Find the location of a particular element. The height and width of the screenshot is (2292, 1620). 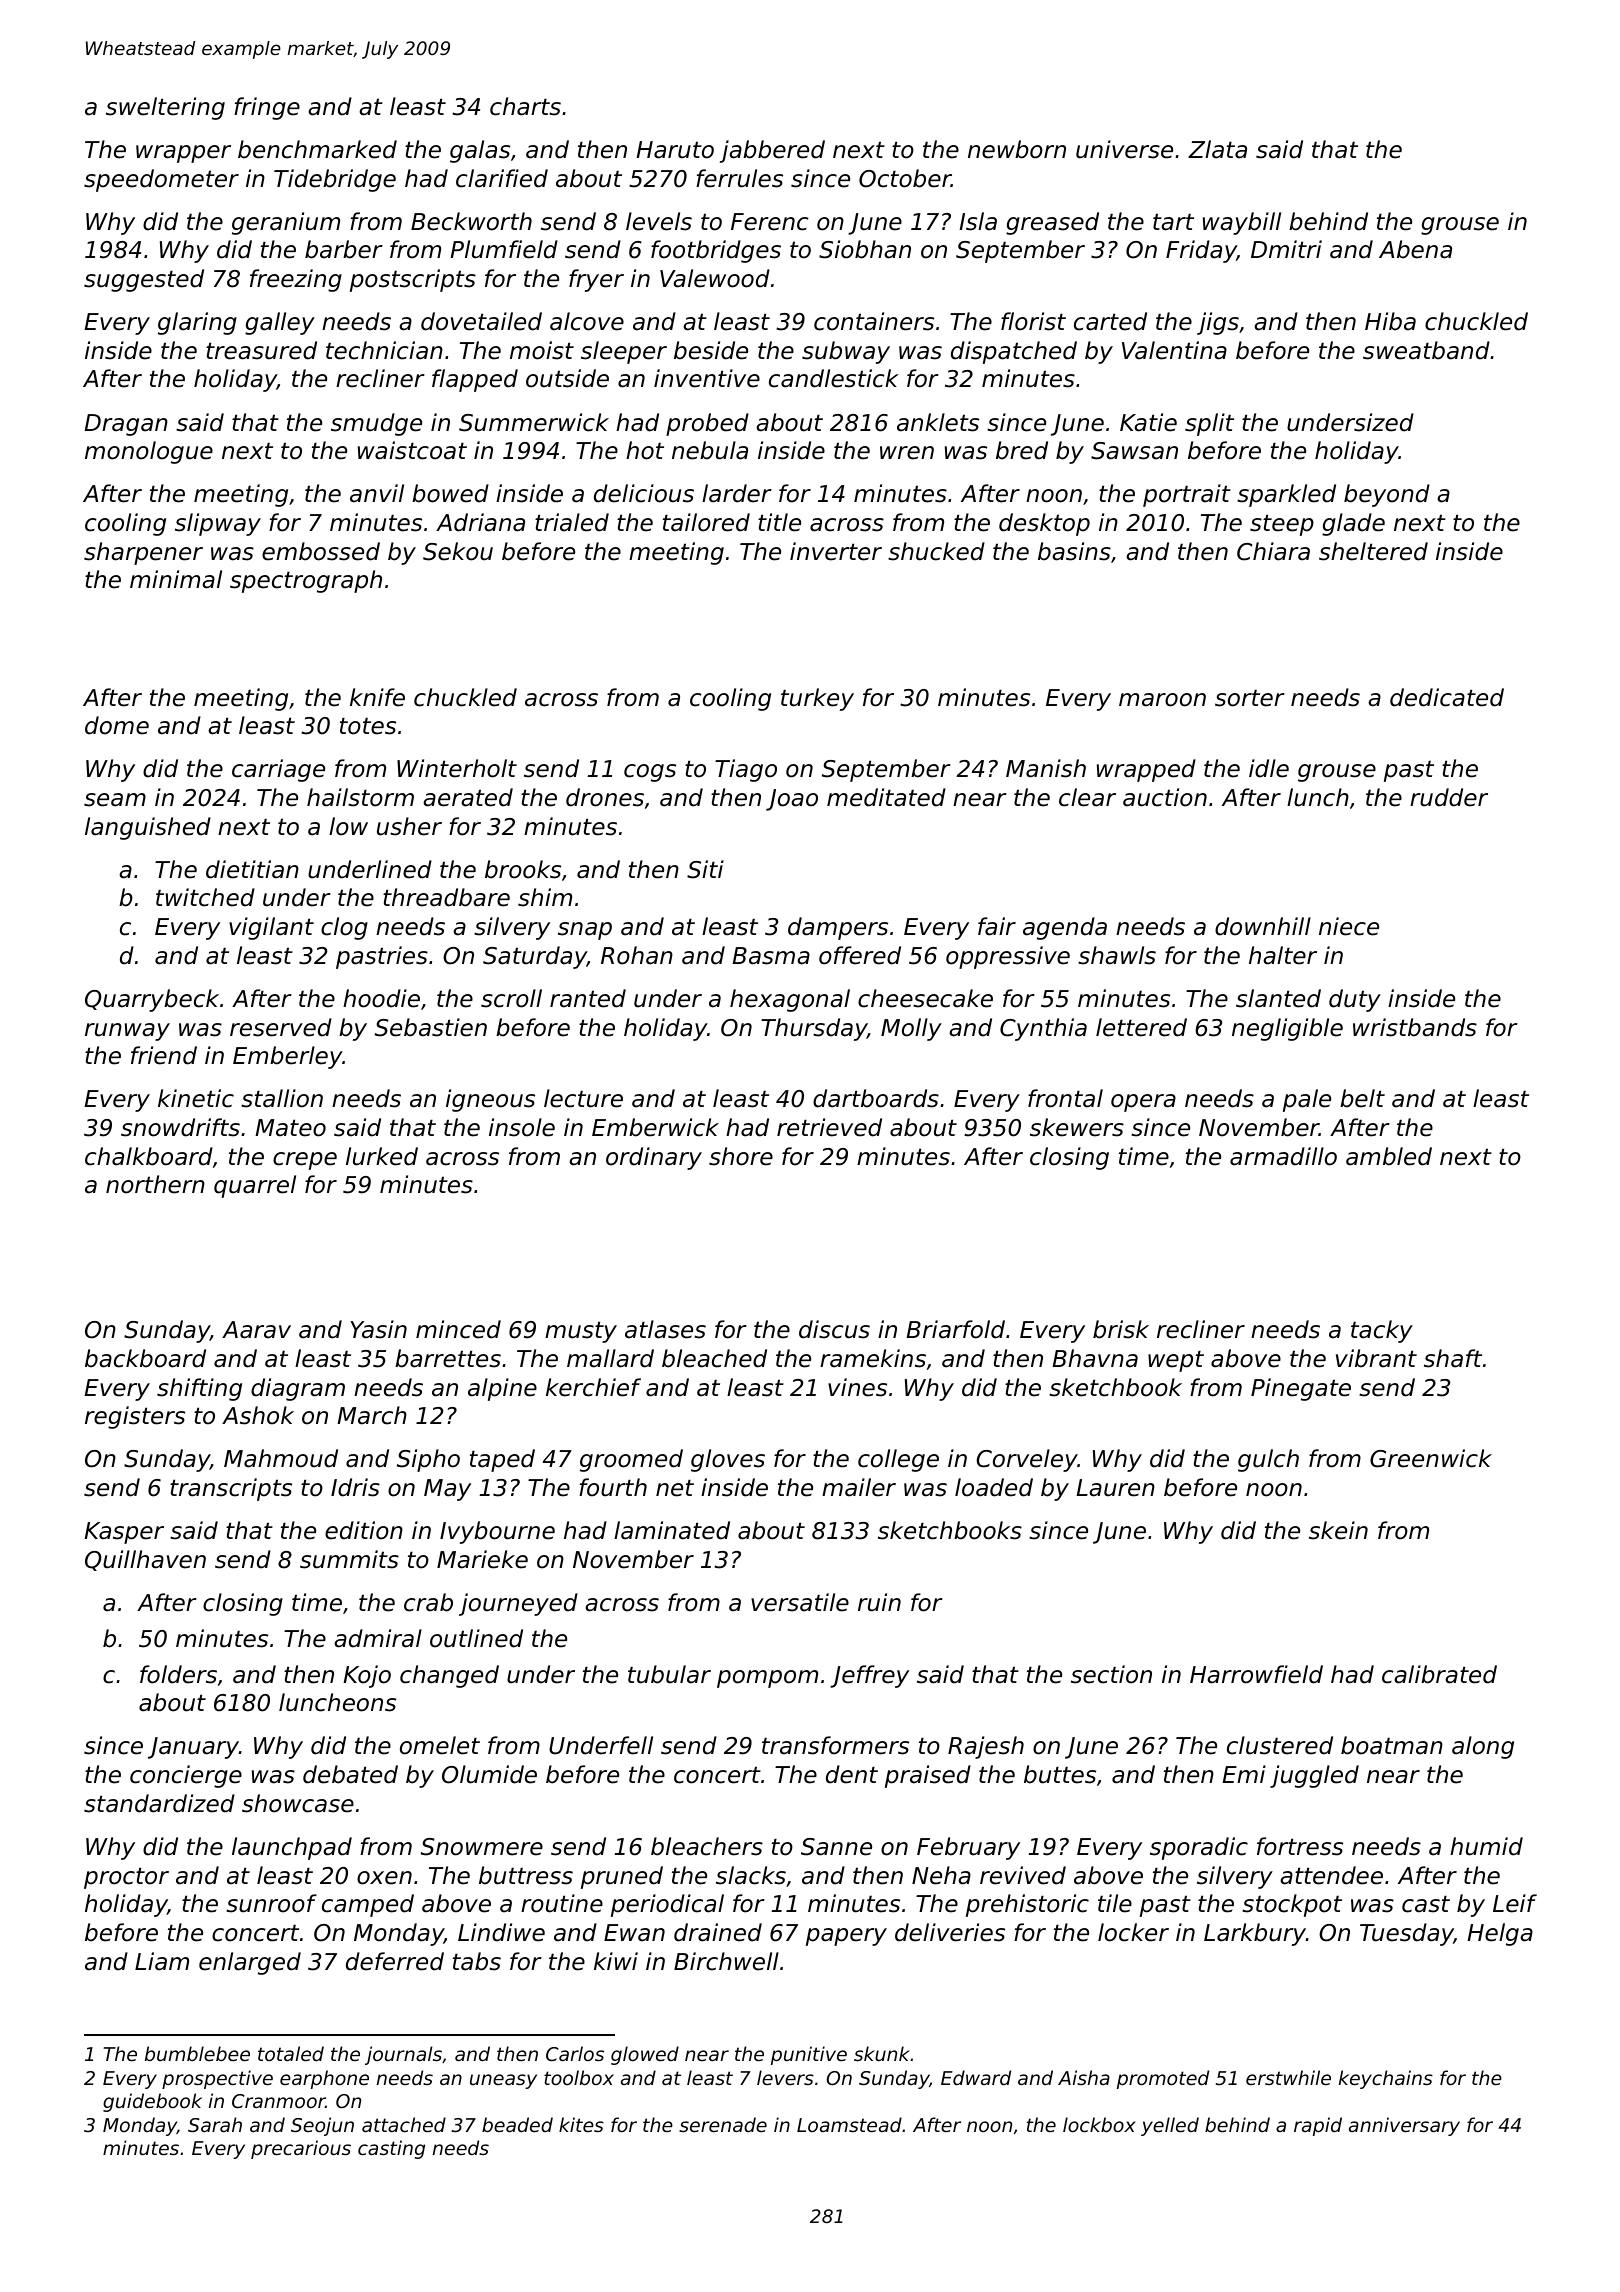

serenade is located at coordinates (723, 2124).
